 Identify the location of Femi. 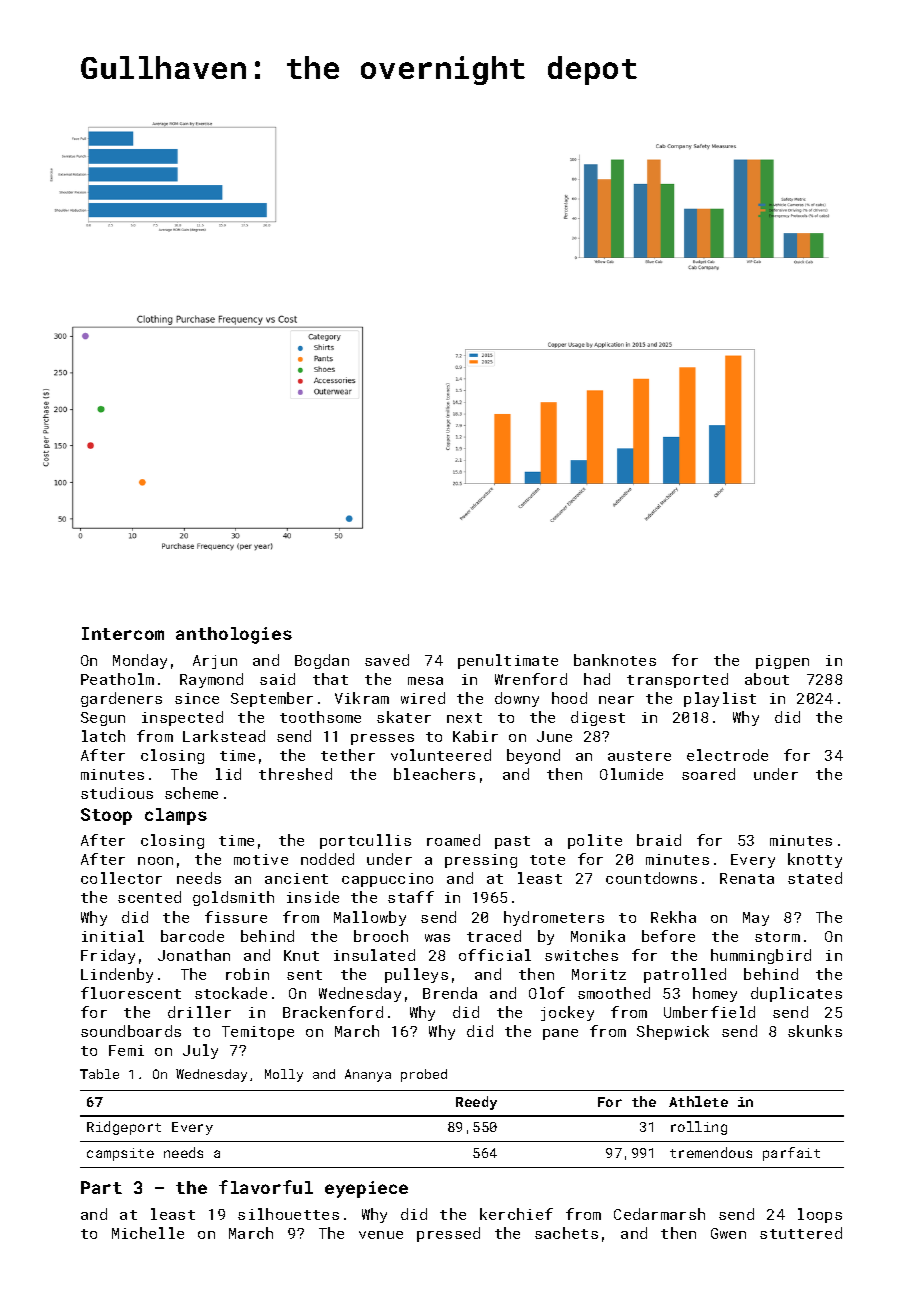
(126, 1050).
